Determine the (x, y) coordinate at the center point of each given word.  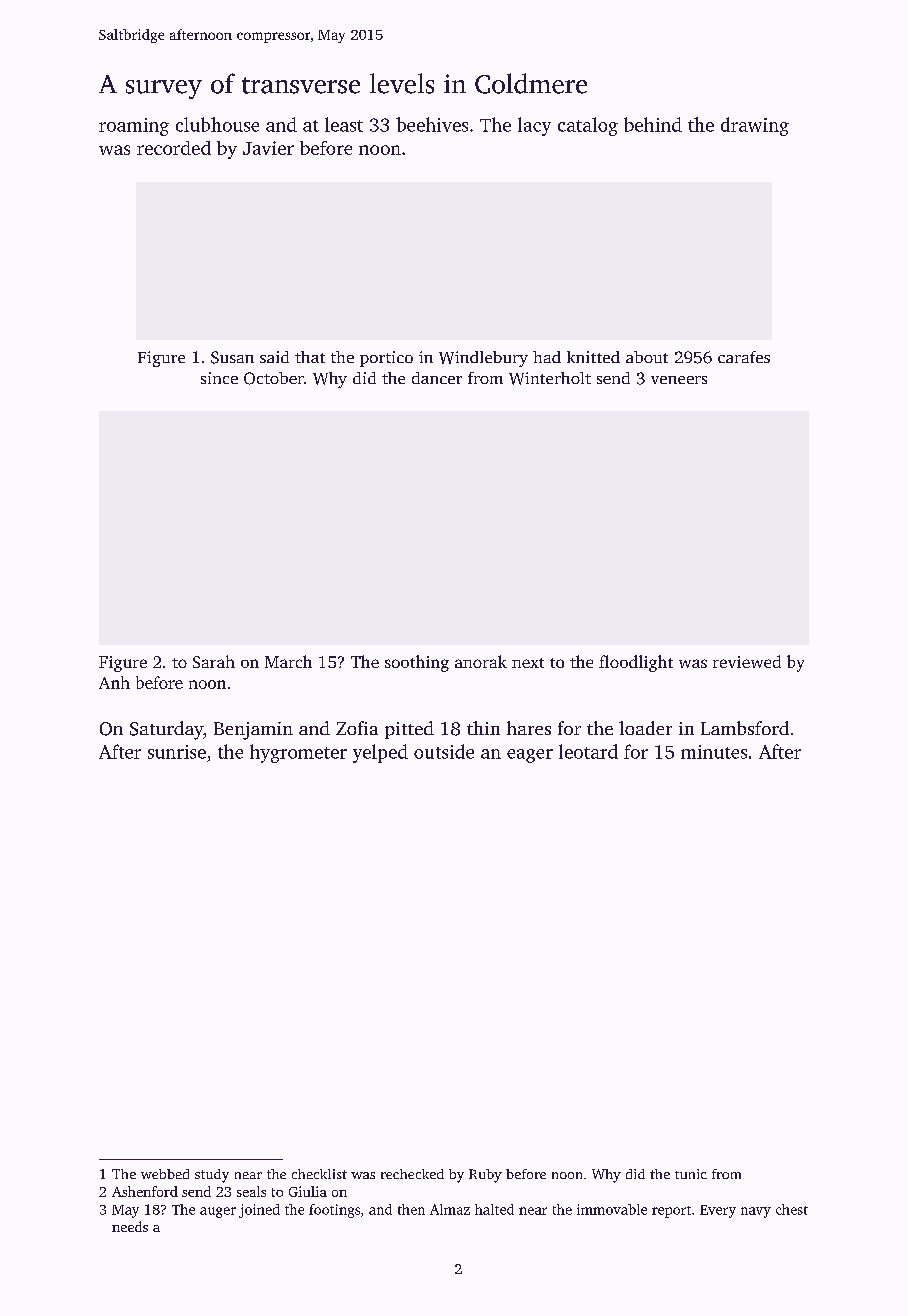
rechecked (412, 1174)
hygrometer (298, 753)
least (344, 124)
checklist (319, 1174)
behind (653, 124)
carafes (744, 357)
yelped (380, 753)
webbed (165, 1174)
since (219, 378)
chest (792, 1209)
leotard (588, 751)
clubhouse (217, 124)
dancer (437, 378)
